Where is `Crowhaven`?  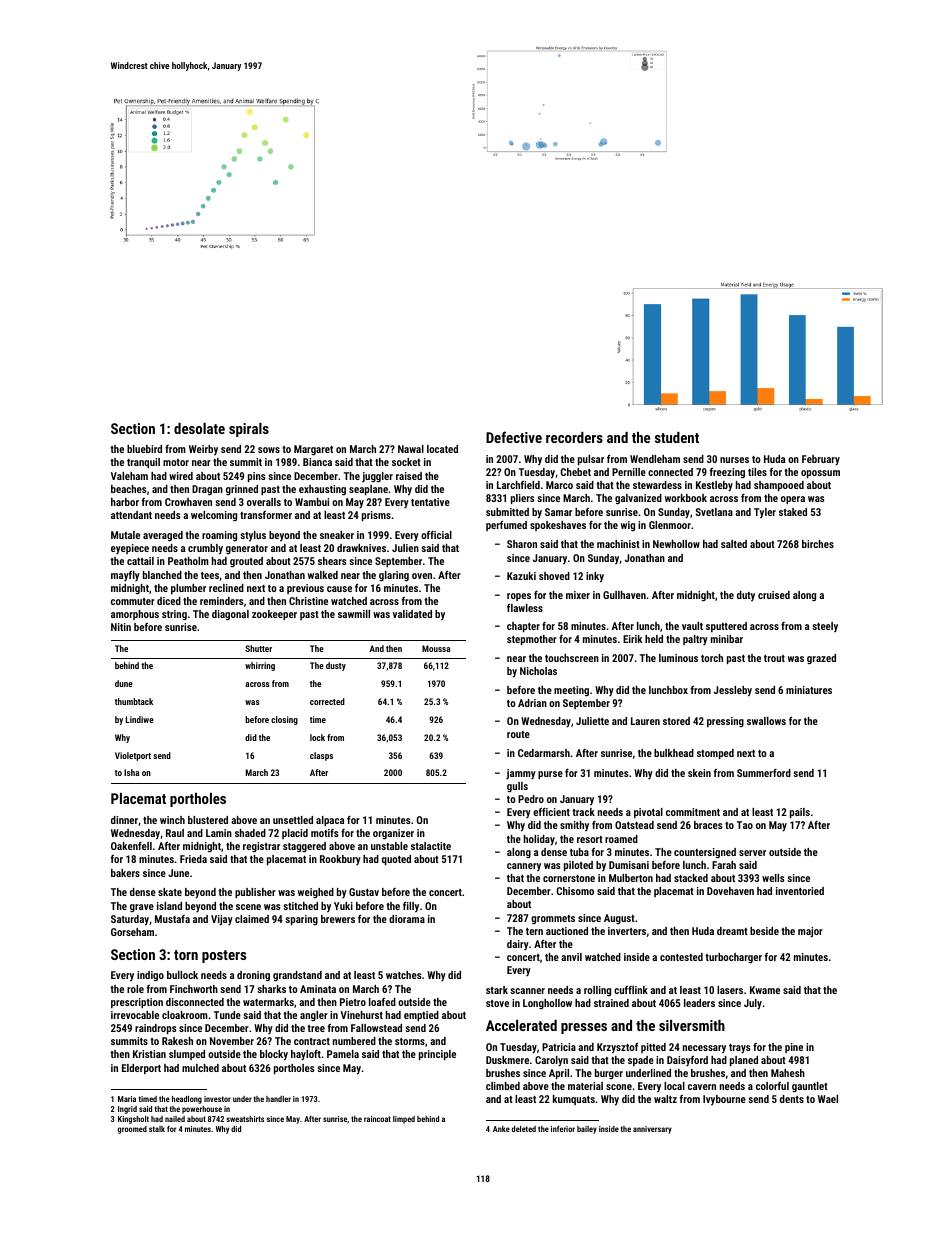
Crowhaven is located at coordinates (188, 502).
